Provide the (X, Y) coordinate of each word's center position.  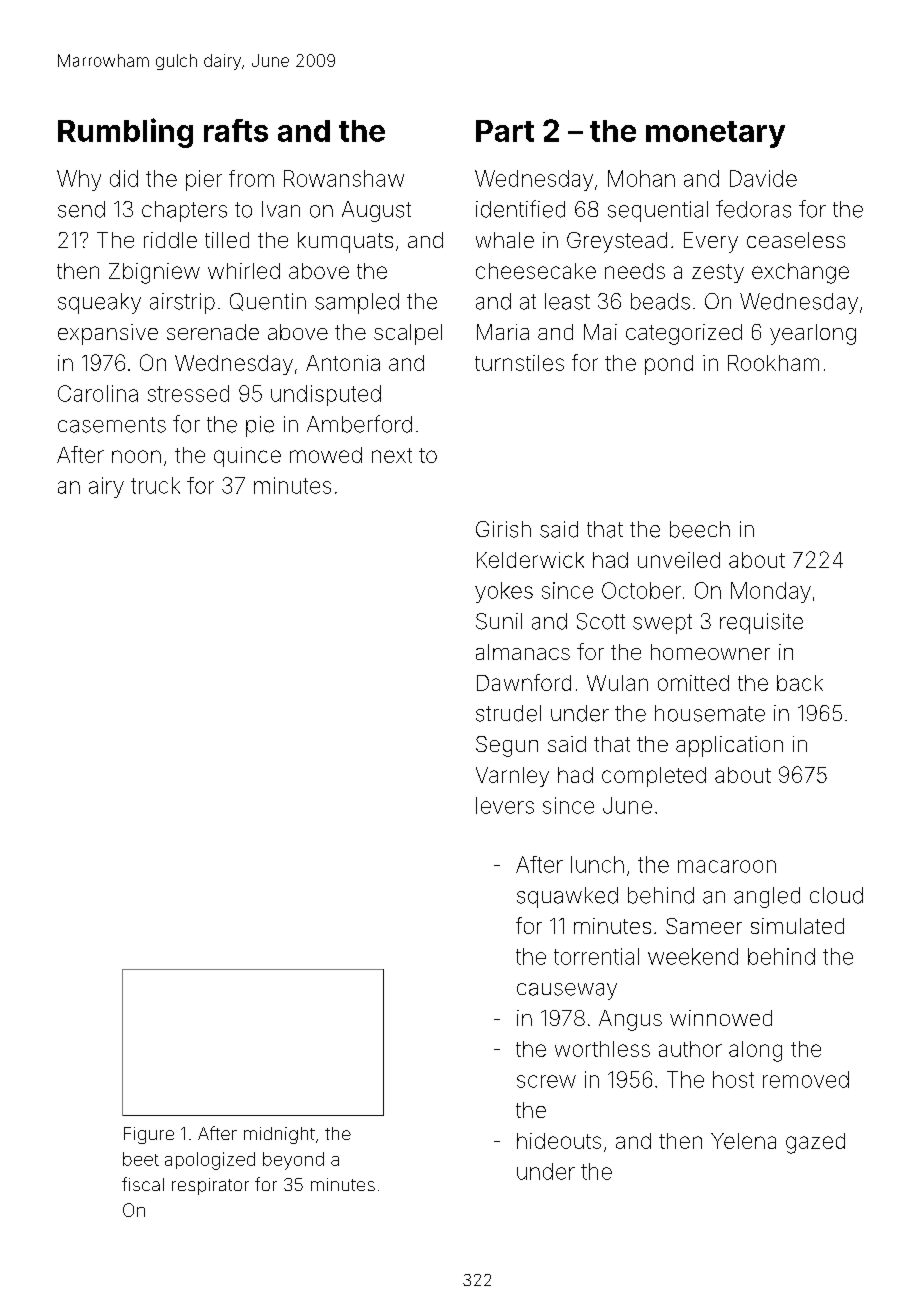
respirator (210, 1186)
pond (669, 365)
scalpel (408, 334)
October (641, 590)
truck (155, 485)
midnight (279, 1135)
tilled (227, 240)
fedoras (753, 209)
